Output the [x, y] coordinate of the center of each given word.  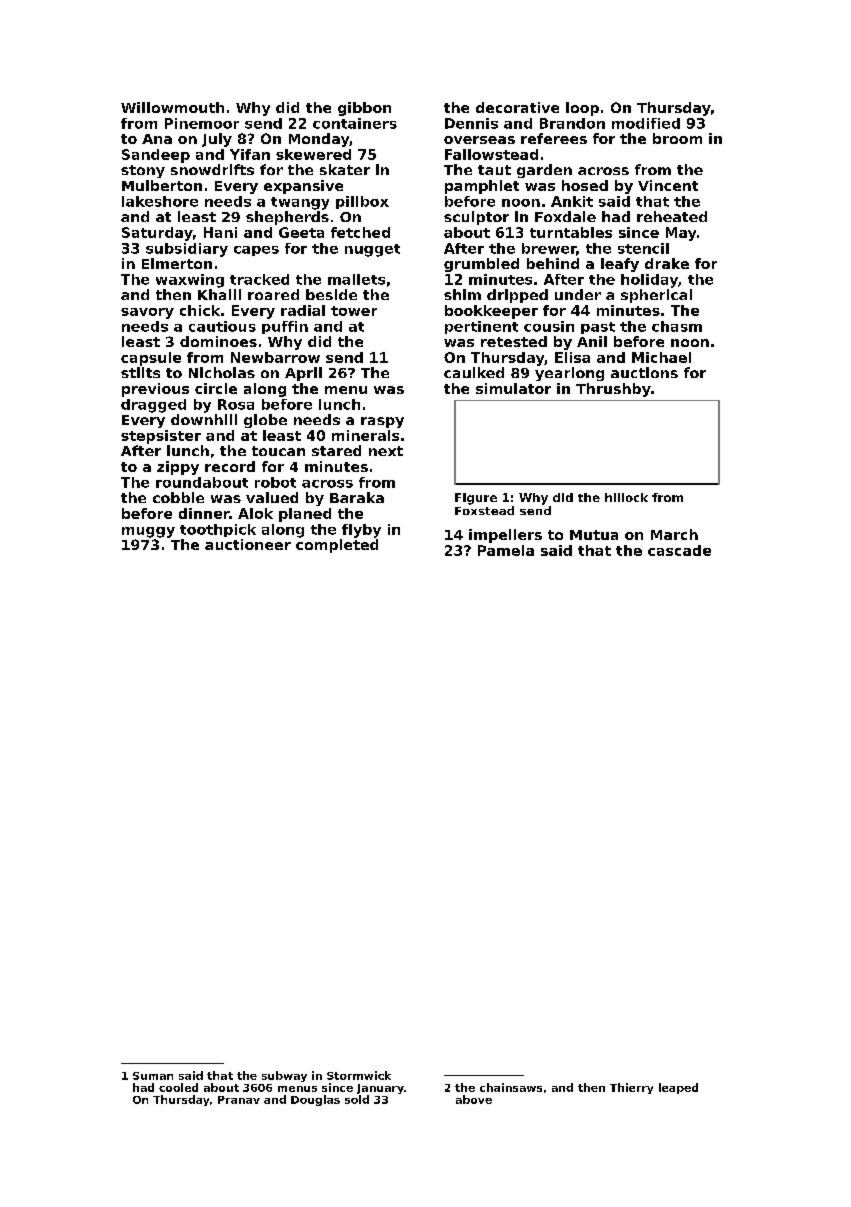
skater [345, 169]
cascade [679, 550]
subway [284, 1076]
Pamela [506, 550]
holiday [649, 281]
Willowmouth [172, 107]
